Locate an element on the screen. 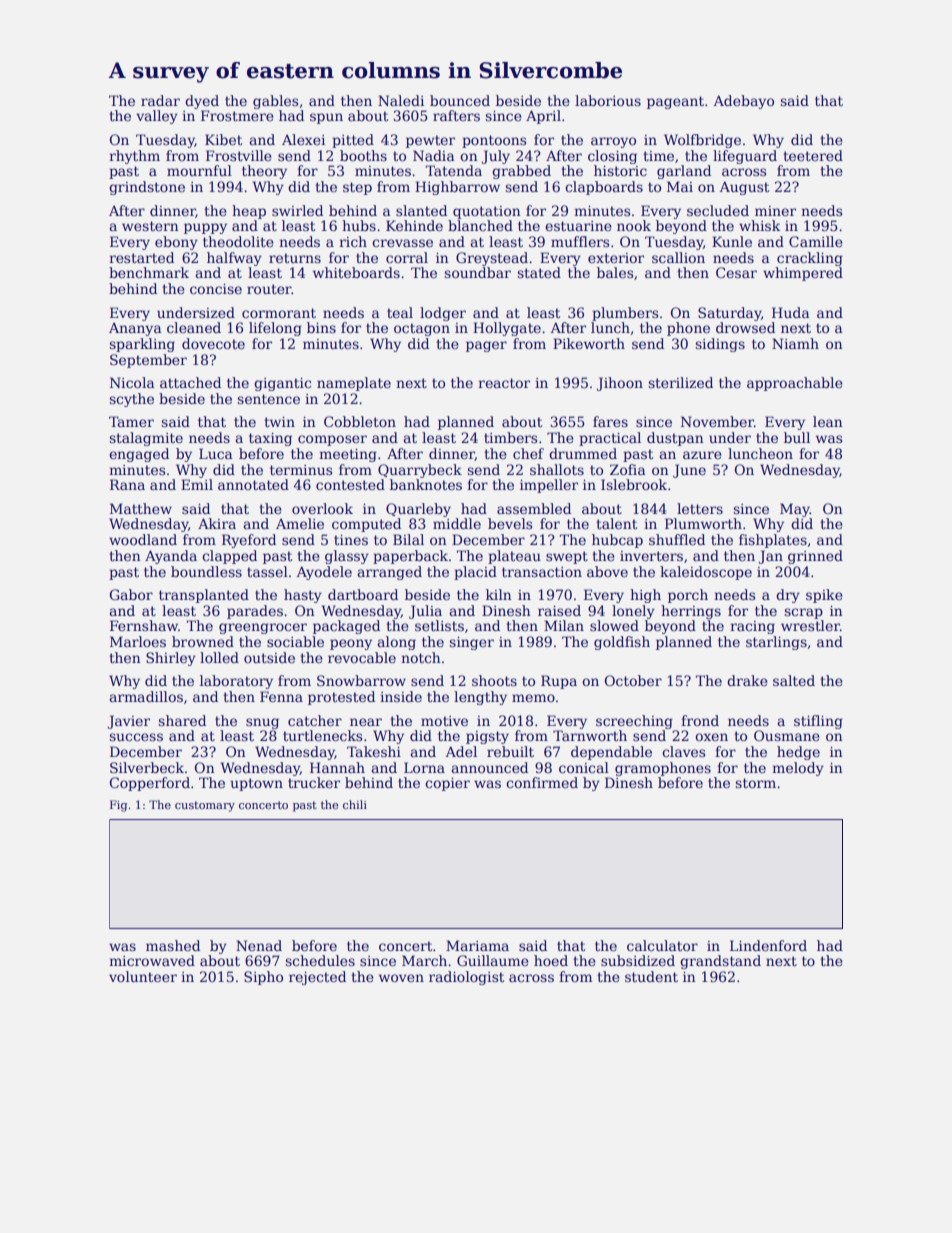 This screenshot has height=1233, width=952. mashed is located at coordinates (173, 945).
